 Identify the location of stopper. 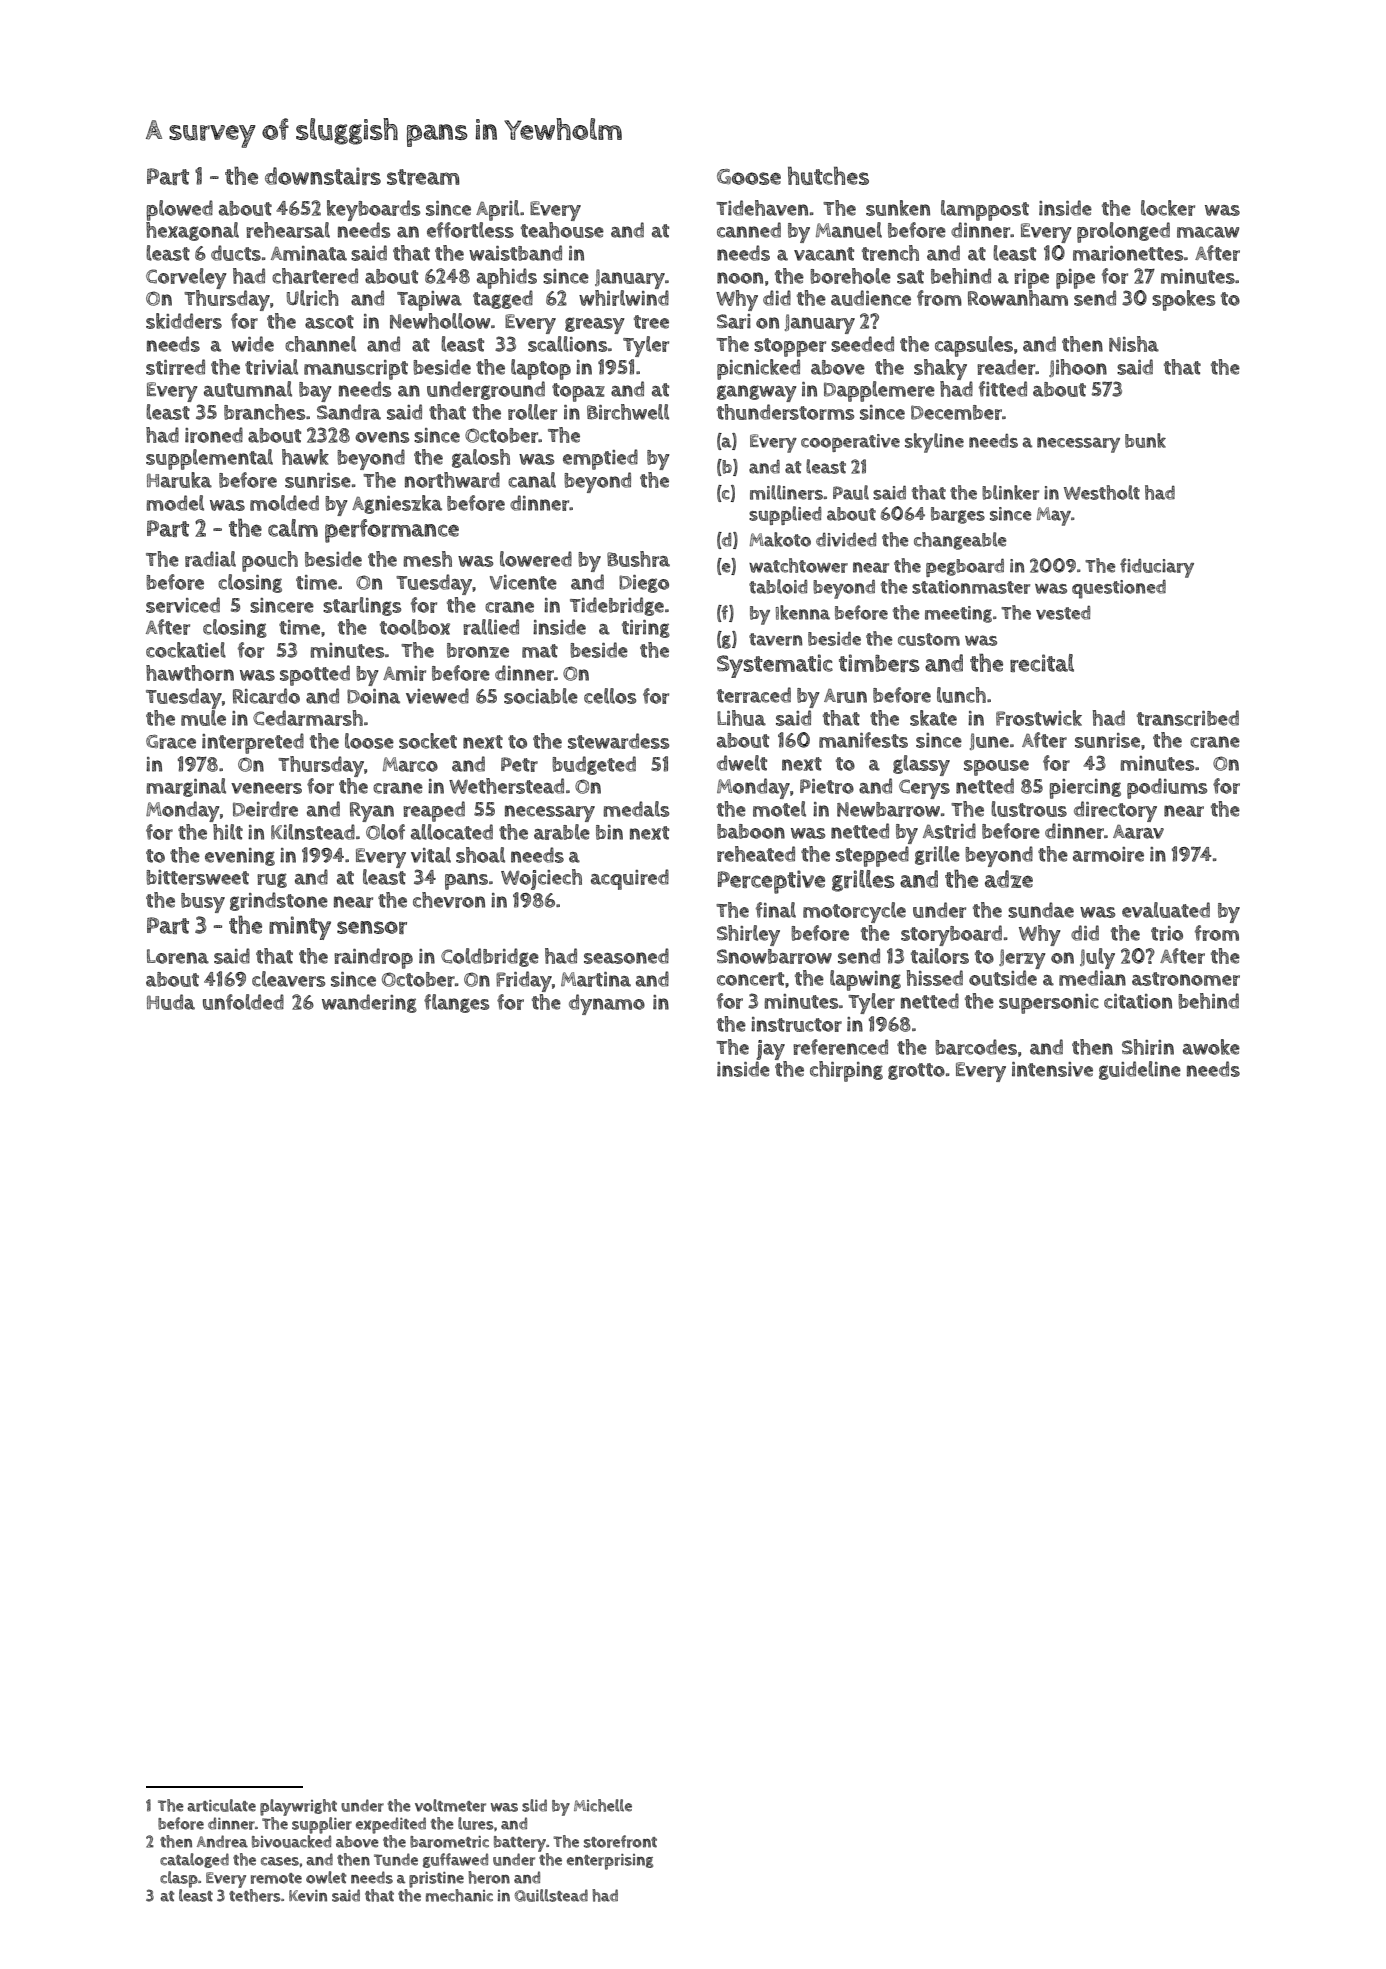
(790, 347).
